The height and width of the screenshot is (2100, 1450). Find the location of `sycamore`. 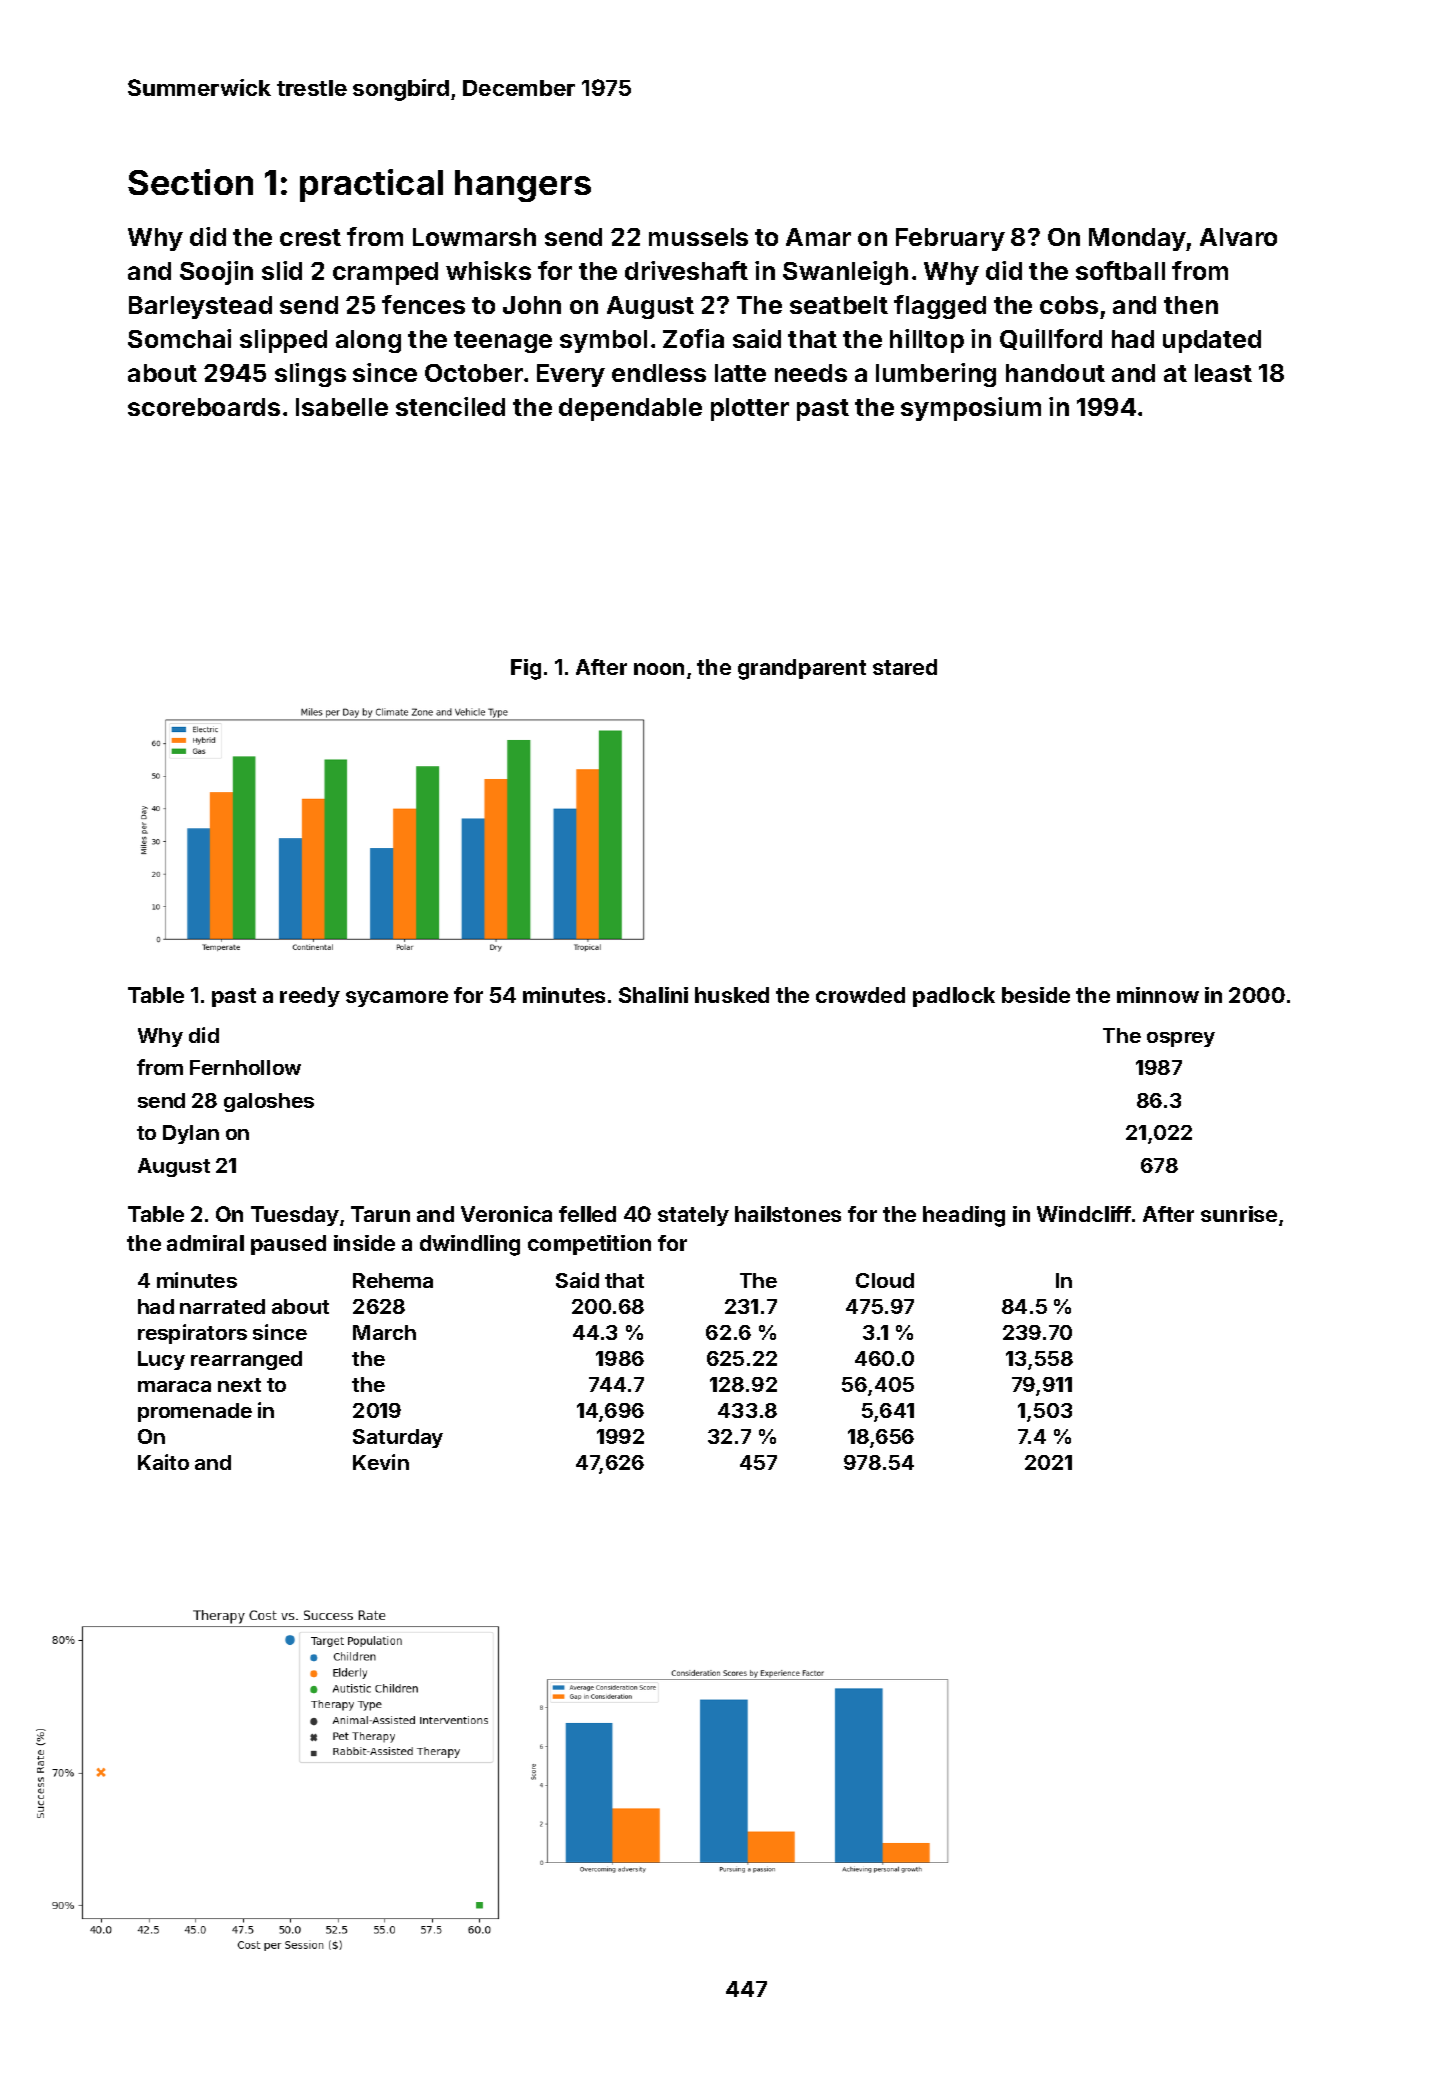

sycamore is located at coordinates (397, 999).
